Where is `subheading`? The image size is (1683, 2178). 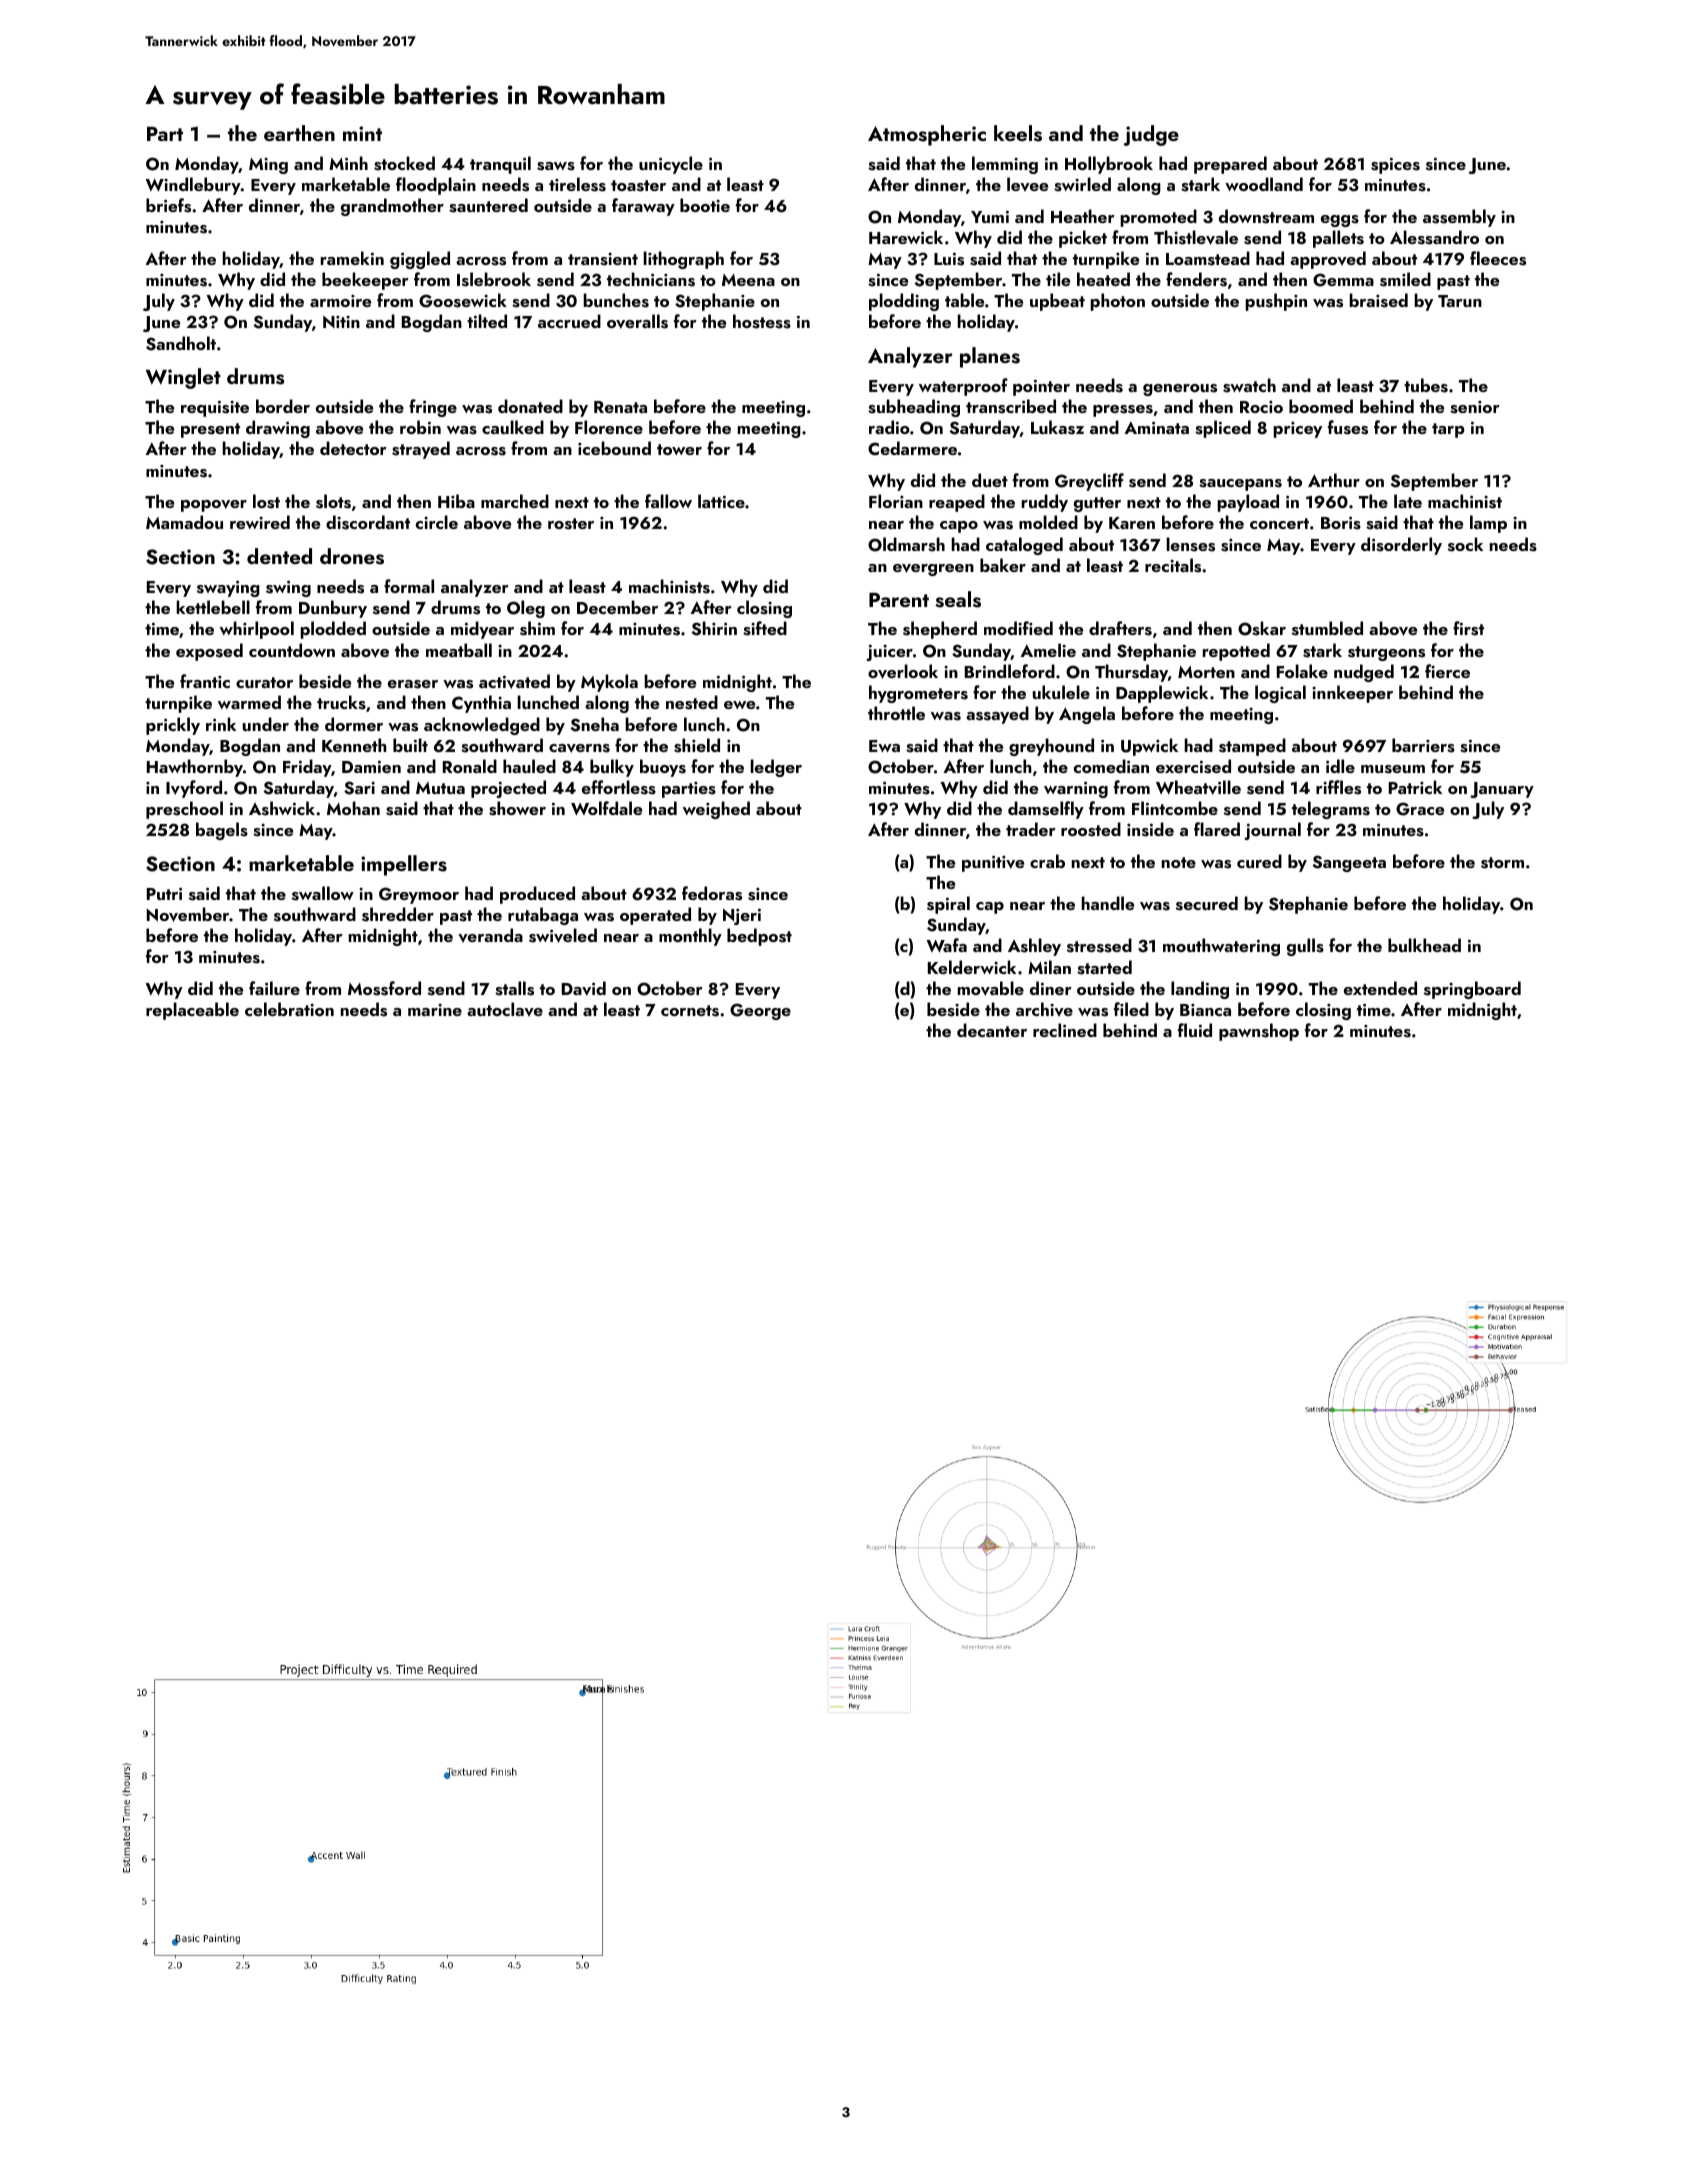
subheading is located at coordinates (914, 408).
